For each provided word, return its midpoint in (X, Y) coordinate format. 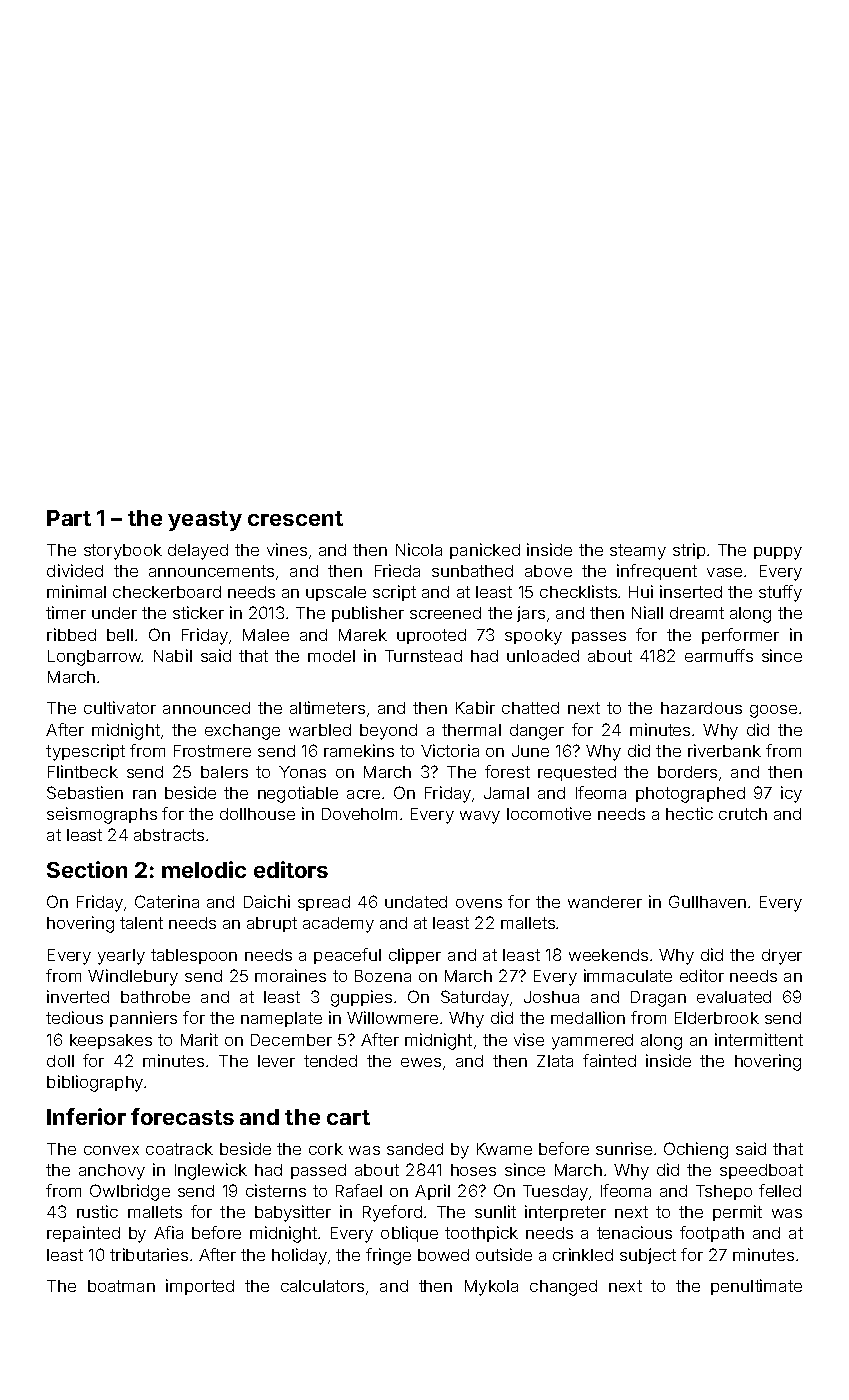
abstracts (169, 835)
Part (69, 518)
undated (416, 902)
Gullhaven (707, 901)
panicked (485, 551)
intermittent (759, 1039)
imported (200, 1287)
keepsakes (111, 1041)
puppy (778, 553)
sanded (415, 1149)
